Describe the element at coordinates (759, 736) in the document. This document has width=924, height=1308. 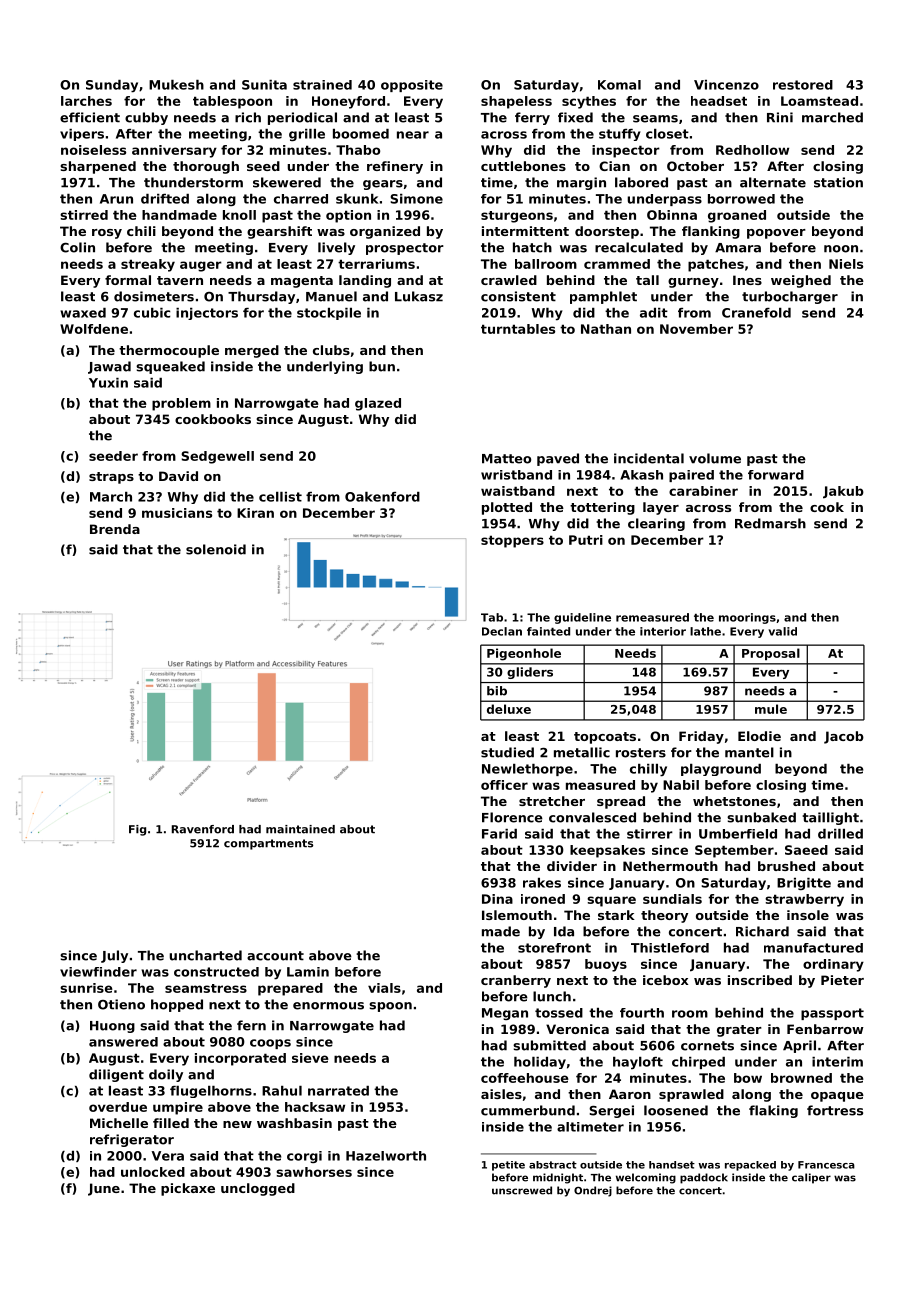
I see `Elodie` at that location.
